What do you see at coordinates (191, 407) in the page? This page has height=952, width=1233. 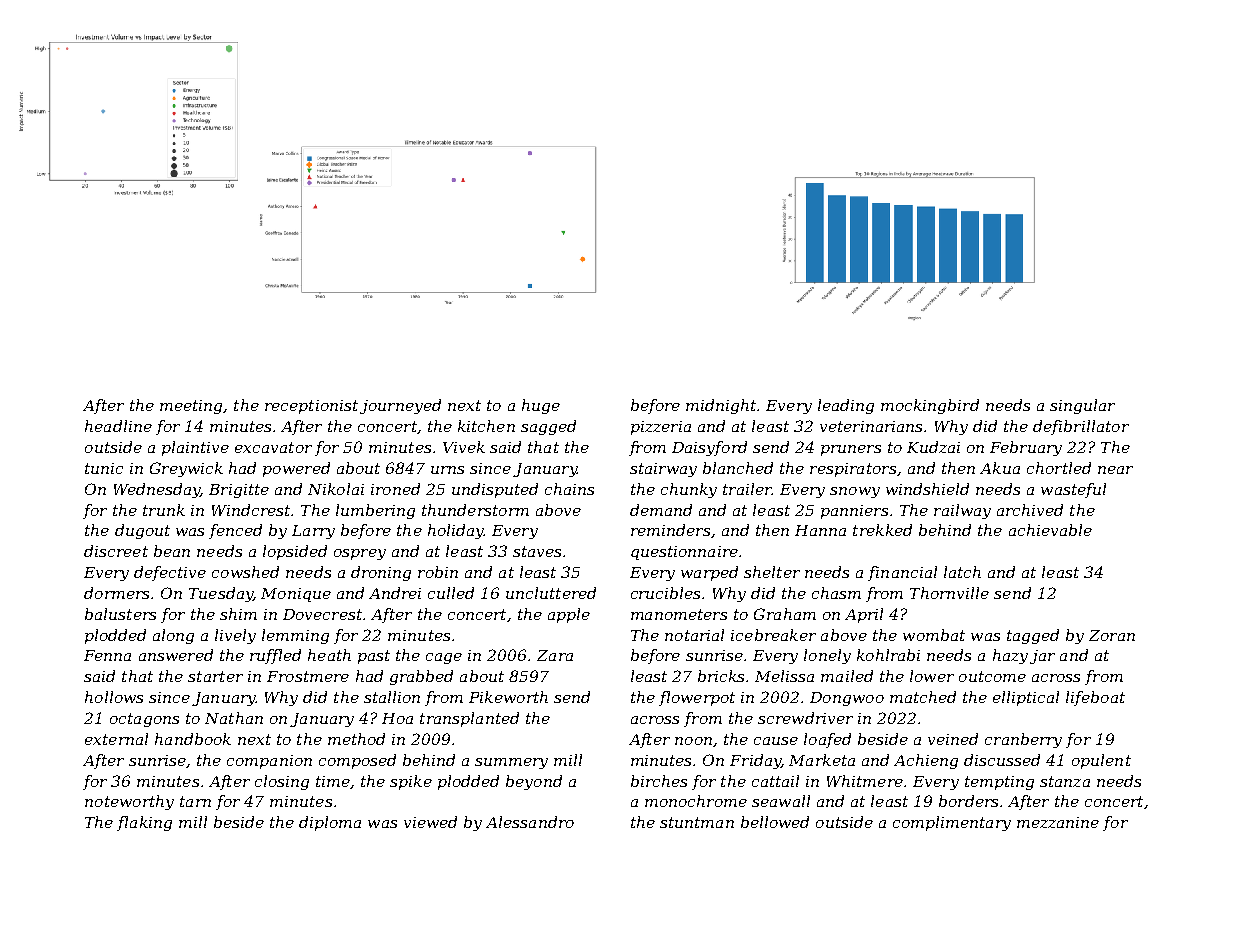 I see `meeting` at bounding box center [191, 407].
